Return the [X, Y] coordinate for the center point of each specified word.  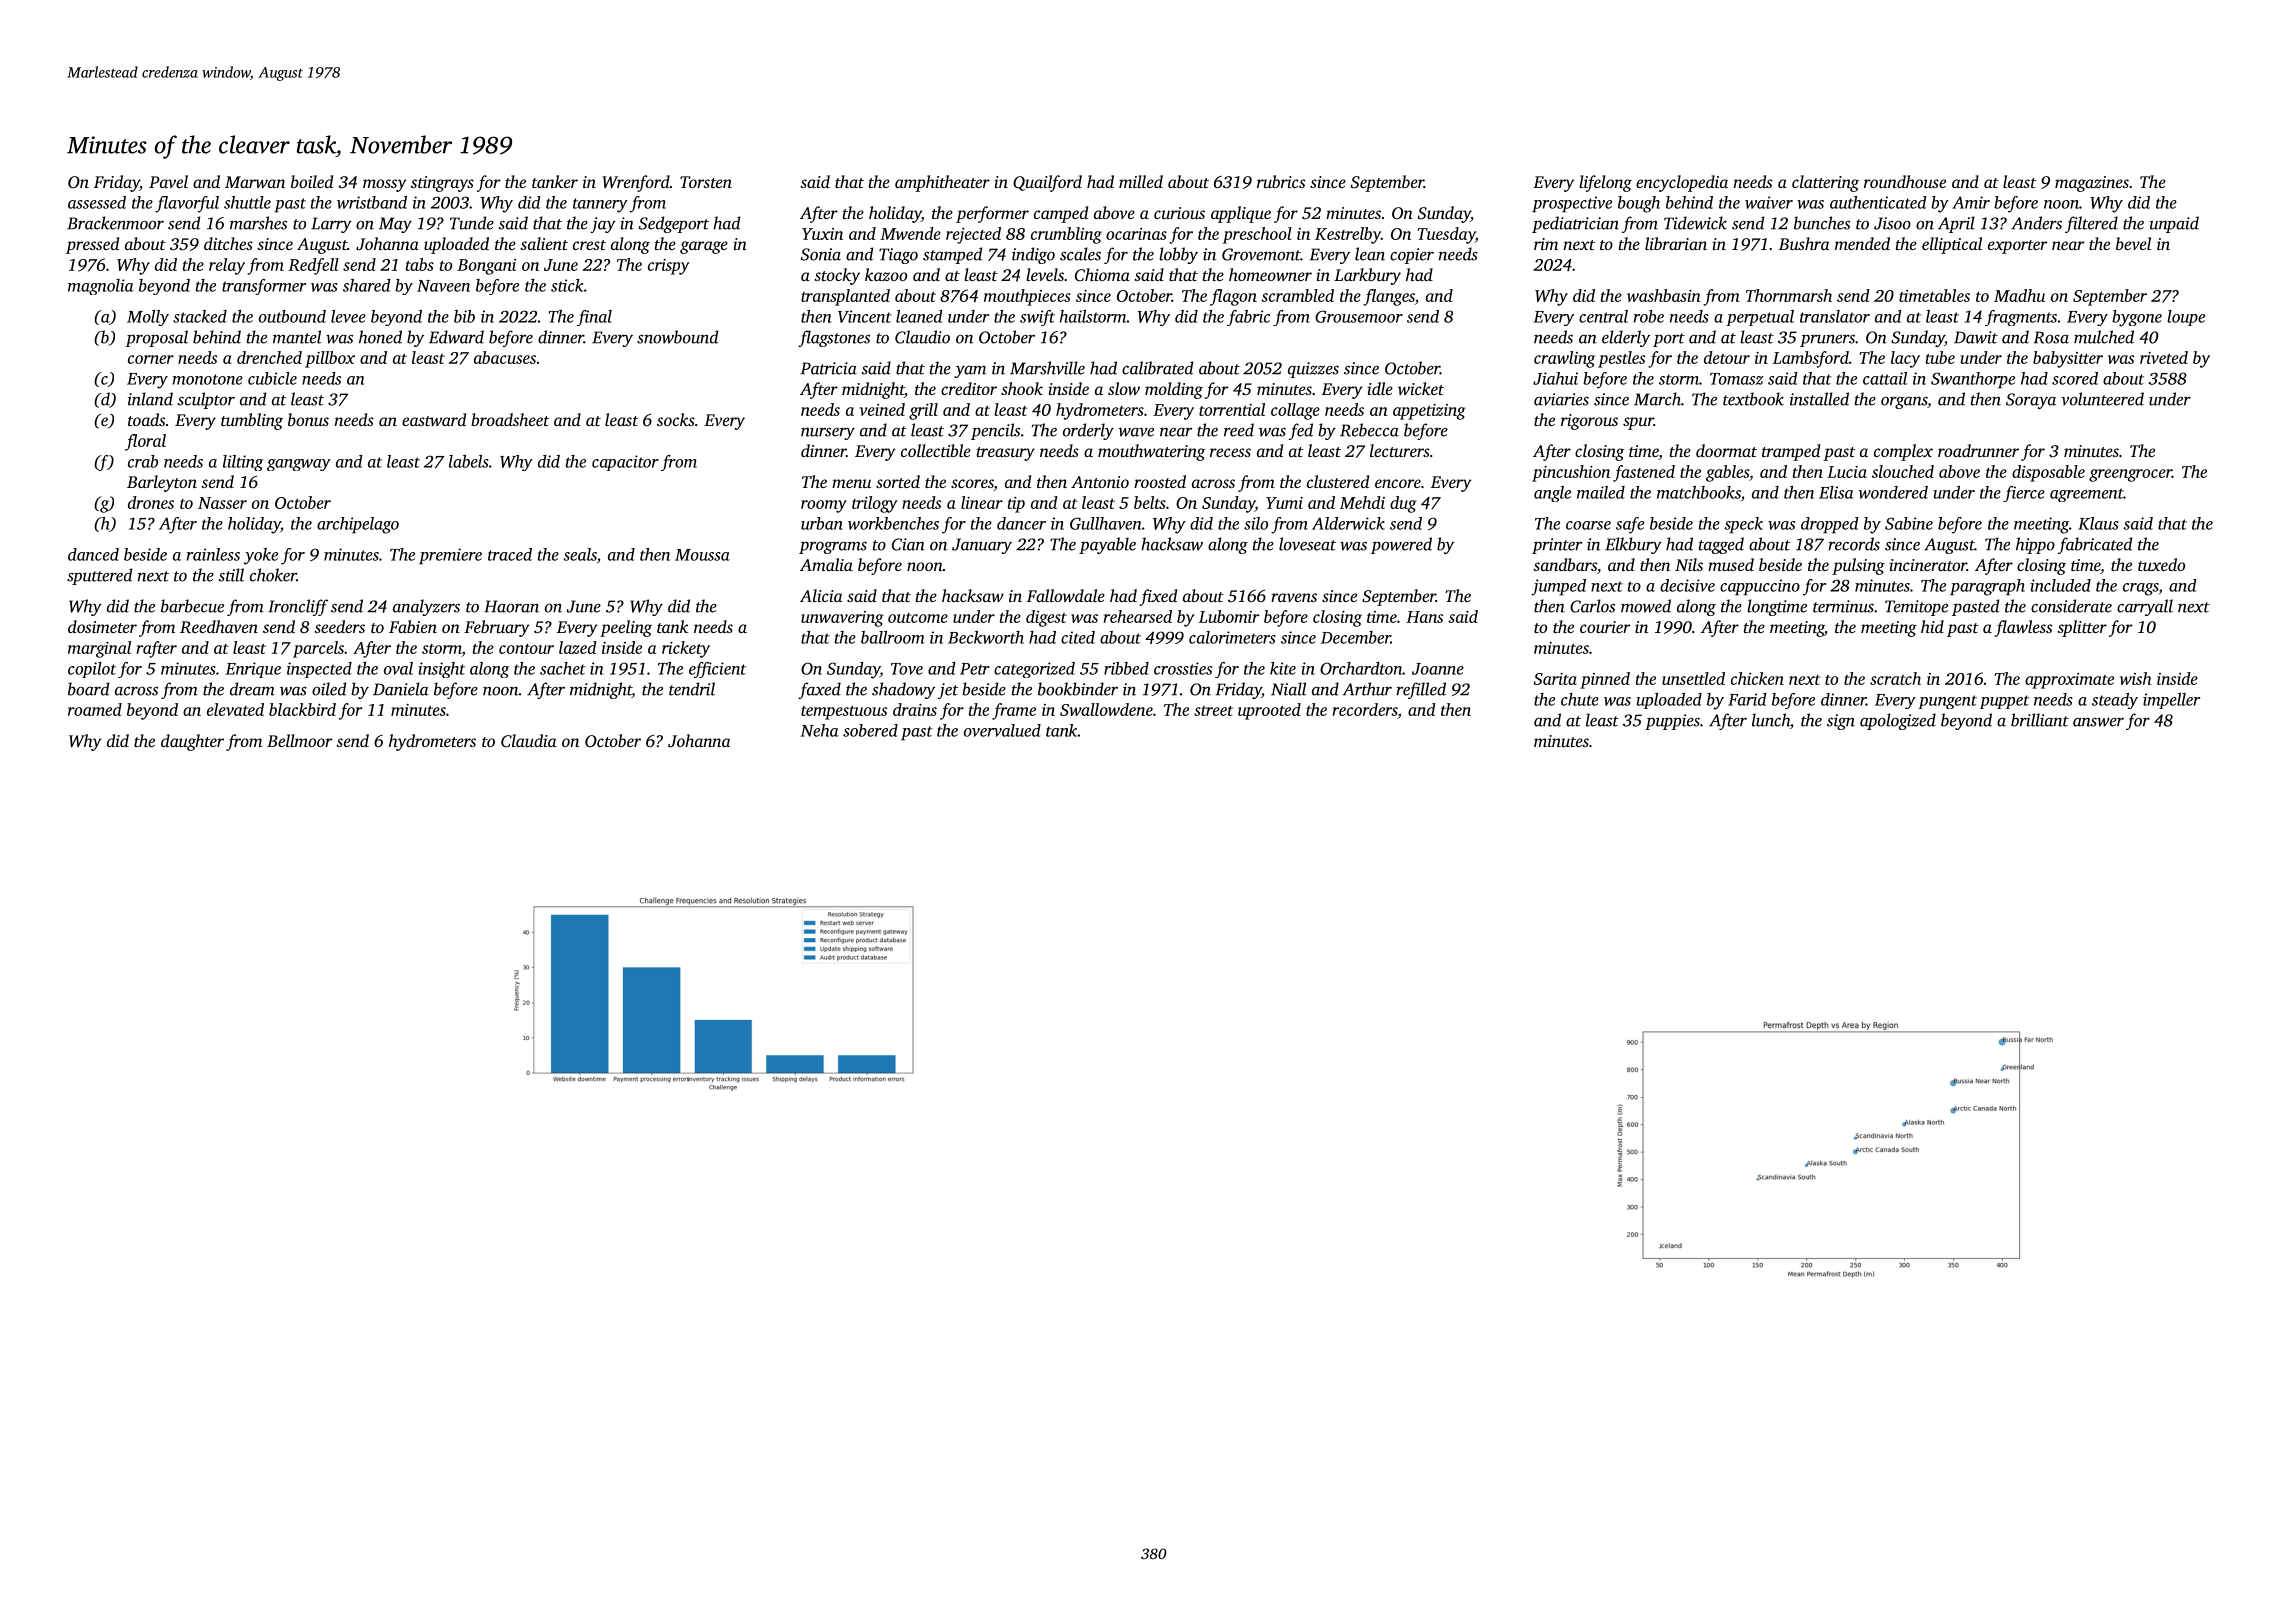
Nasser [222, 503]
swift [1037, 318]
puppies [1672, 722]
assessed [97, 202]
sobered [870, 730]
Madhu [2019, 295]
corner [151, 359]
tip [1016, 505]
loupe [2186, 318]
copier [1412, 256]
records [1854, 544]
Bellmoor [299, 740]
